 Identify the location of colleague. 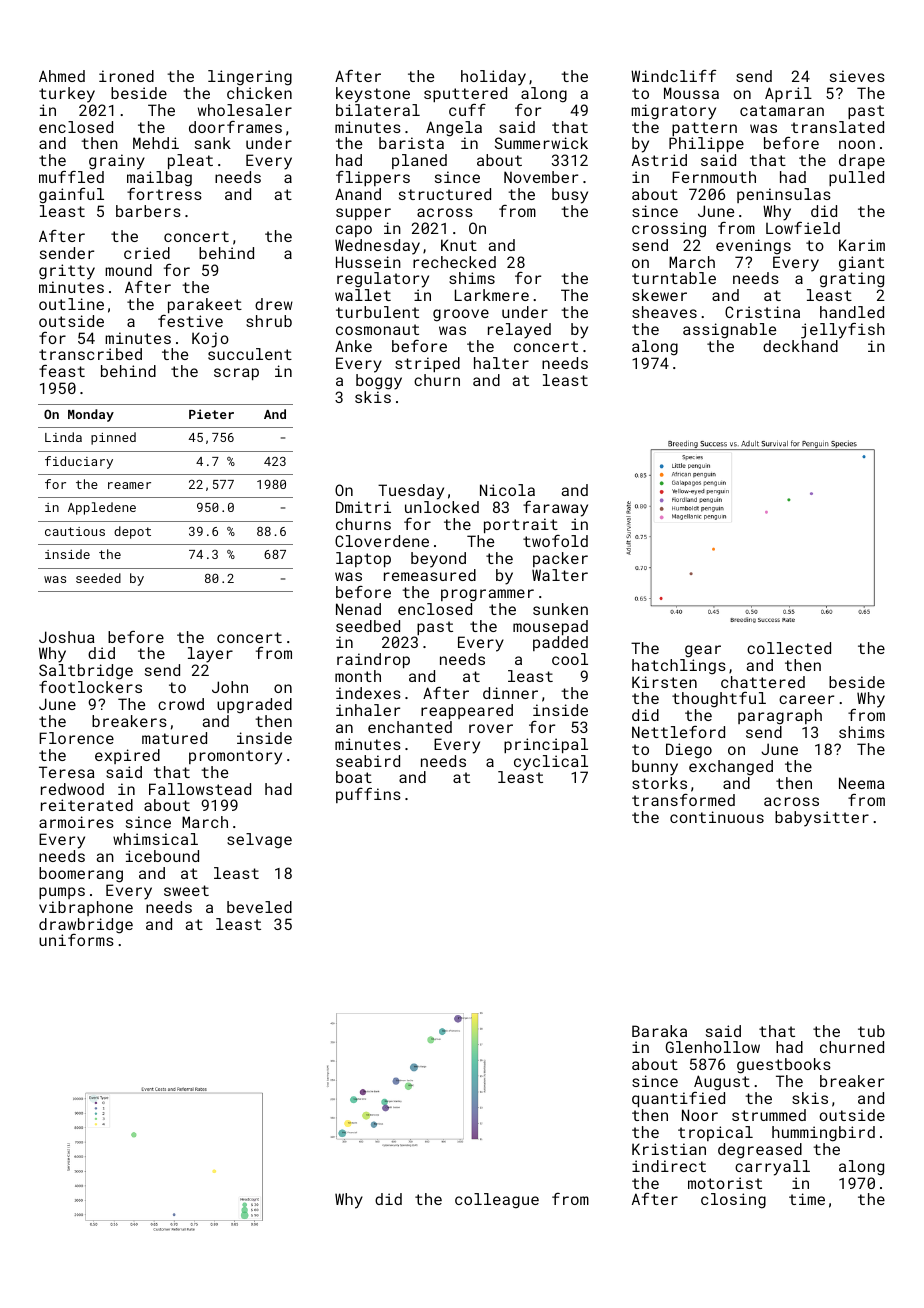
(497, 1201).
